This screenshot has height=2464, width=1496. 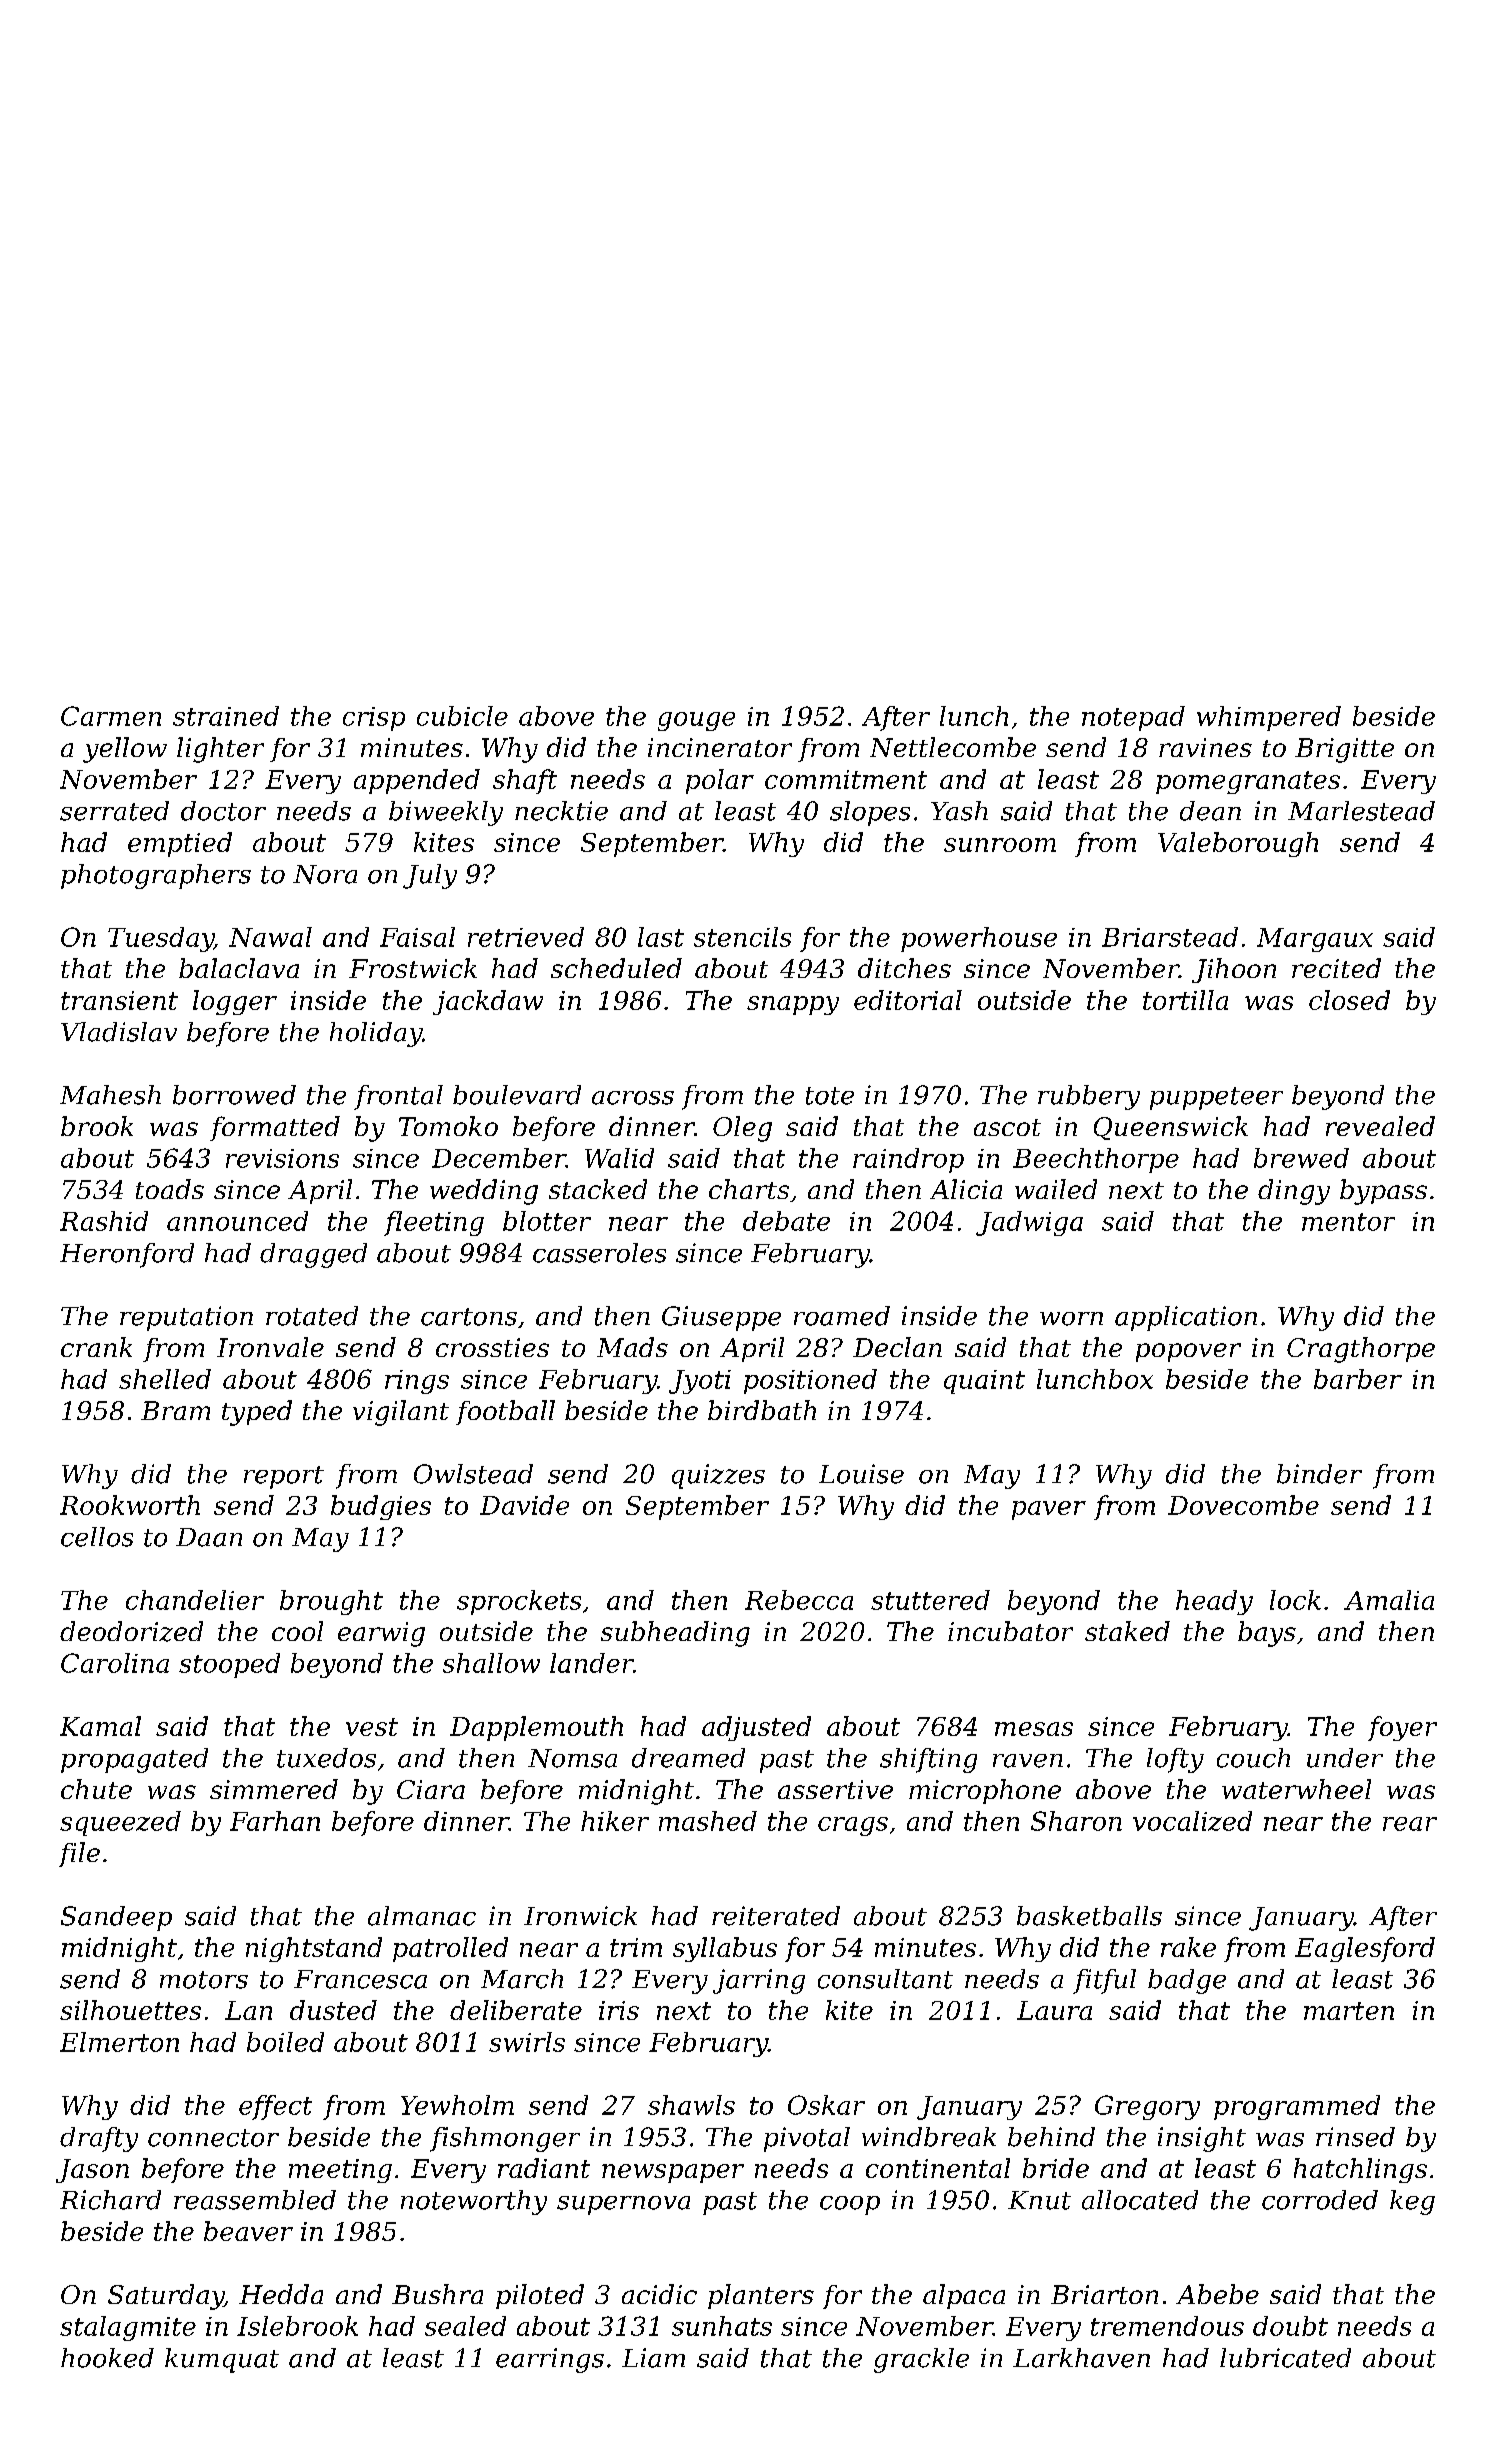 What do you see at coordinates (234, 1095) in the screenshot?
I see `borrowed` at bounding box center [234, 1095].
